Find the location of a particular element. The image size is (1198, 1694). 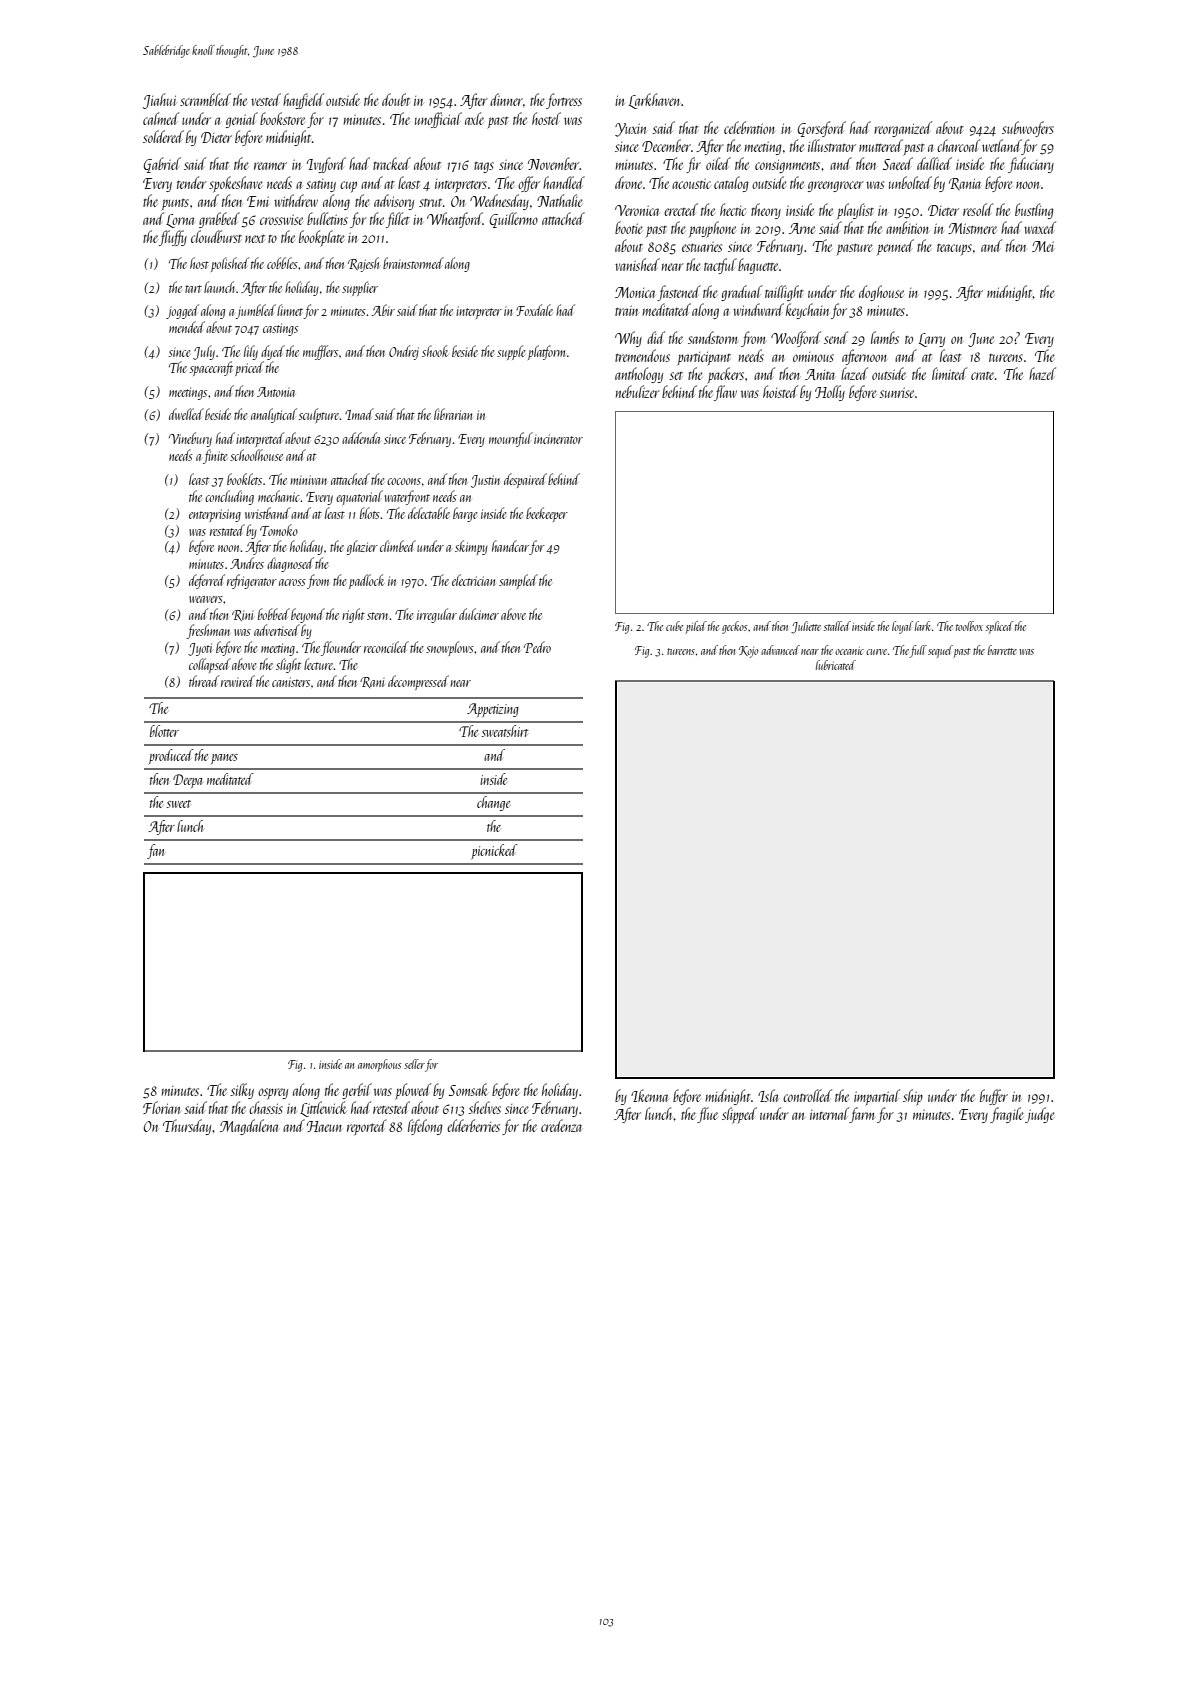

controlled is located at coordinates (807, 1095).
